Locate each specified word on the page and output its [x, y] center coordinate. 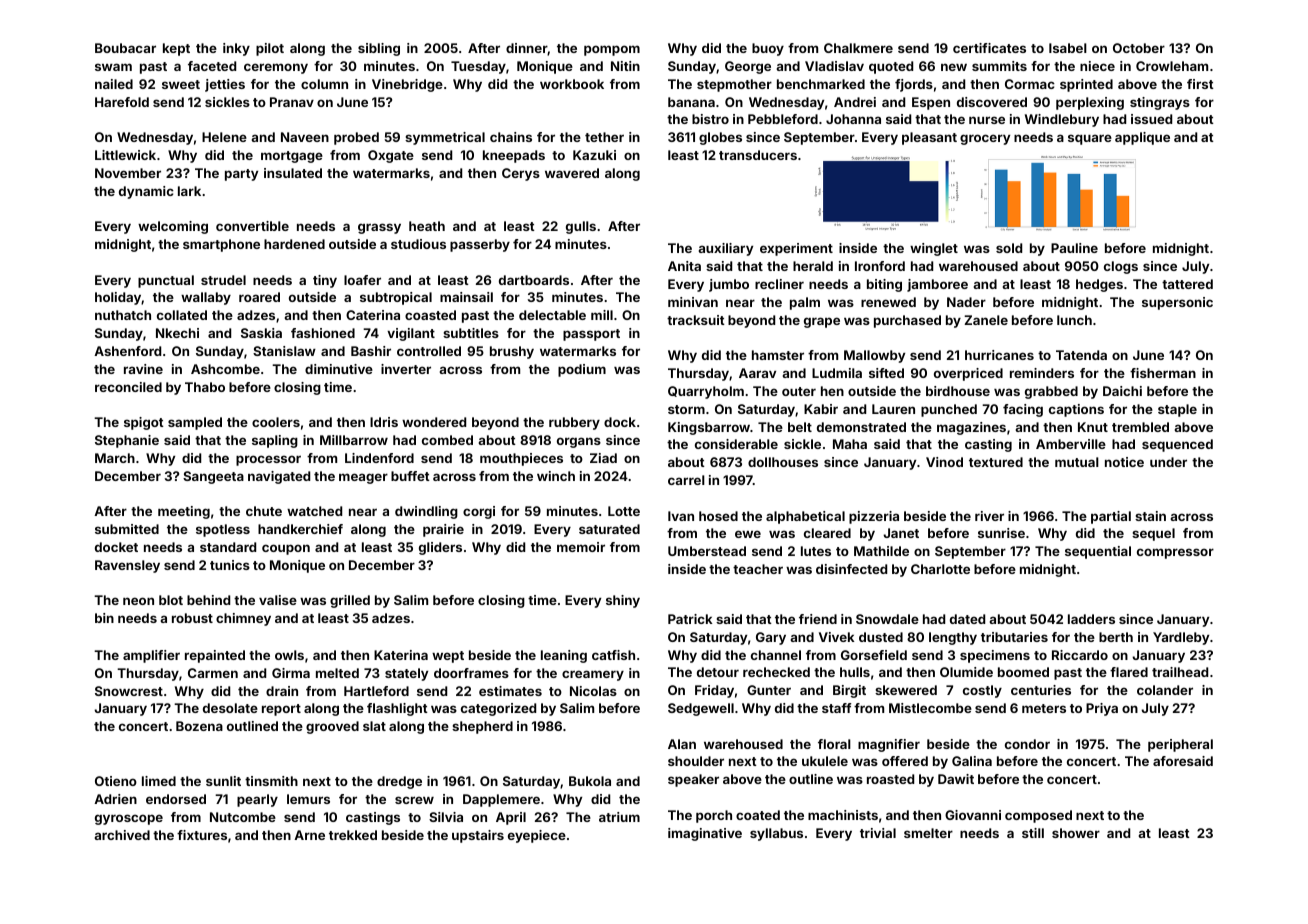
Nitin [625, 66]
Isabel [1068, 48]
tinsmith [271, 781]
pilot [270, 49]
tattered [1187, 284]
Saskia [261, 333]
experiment [796, 249]
